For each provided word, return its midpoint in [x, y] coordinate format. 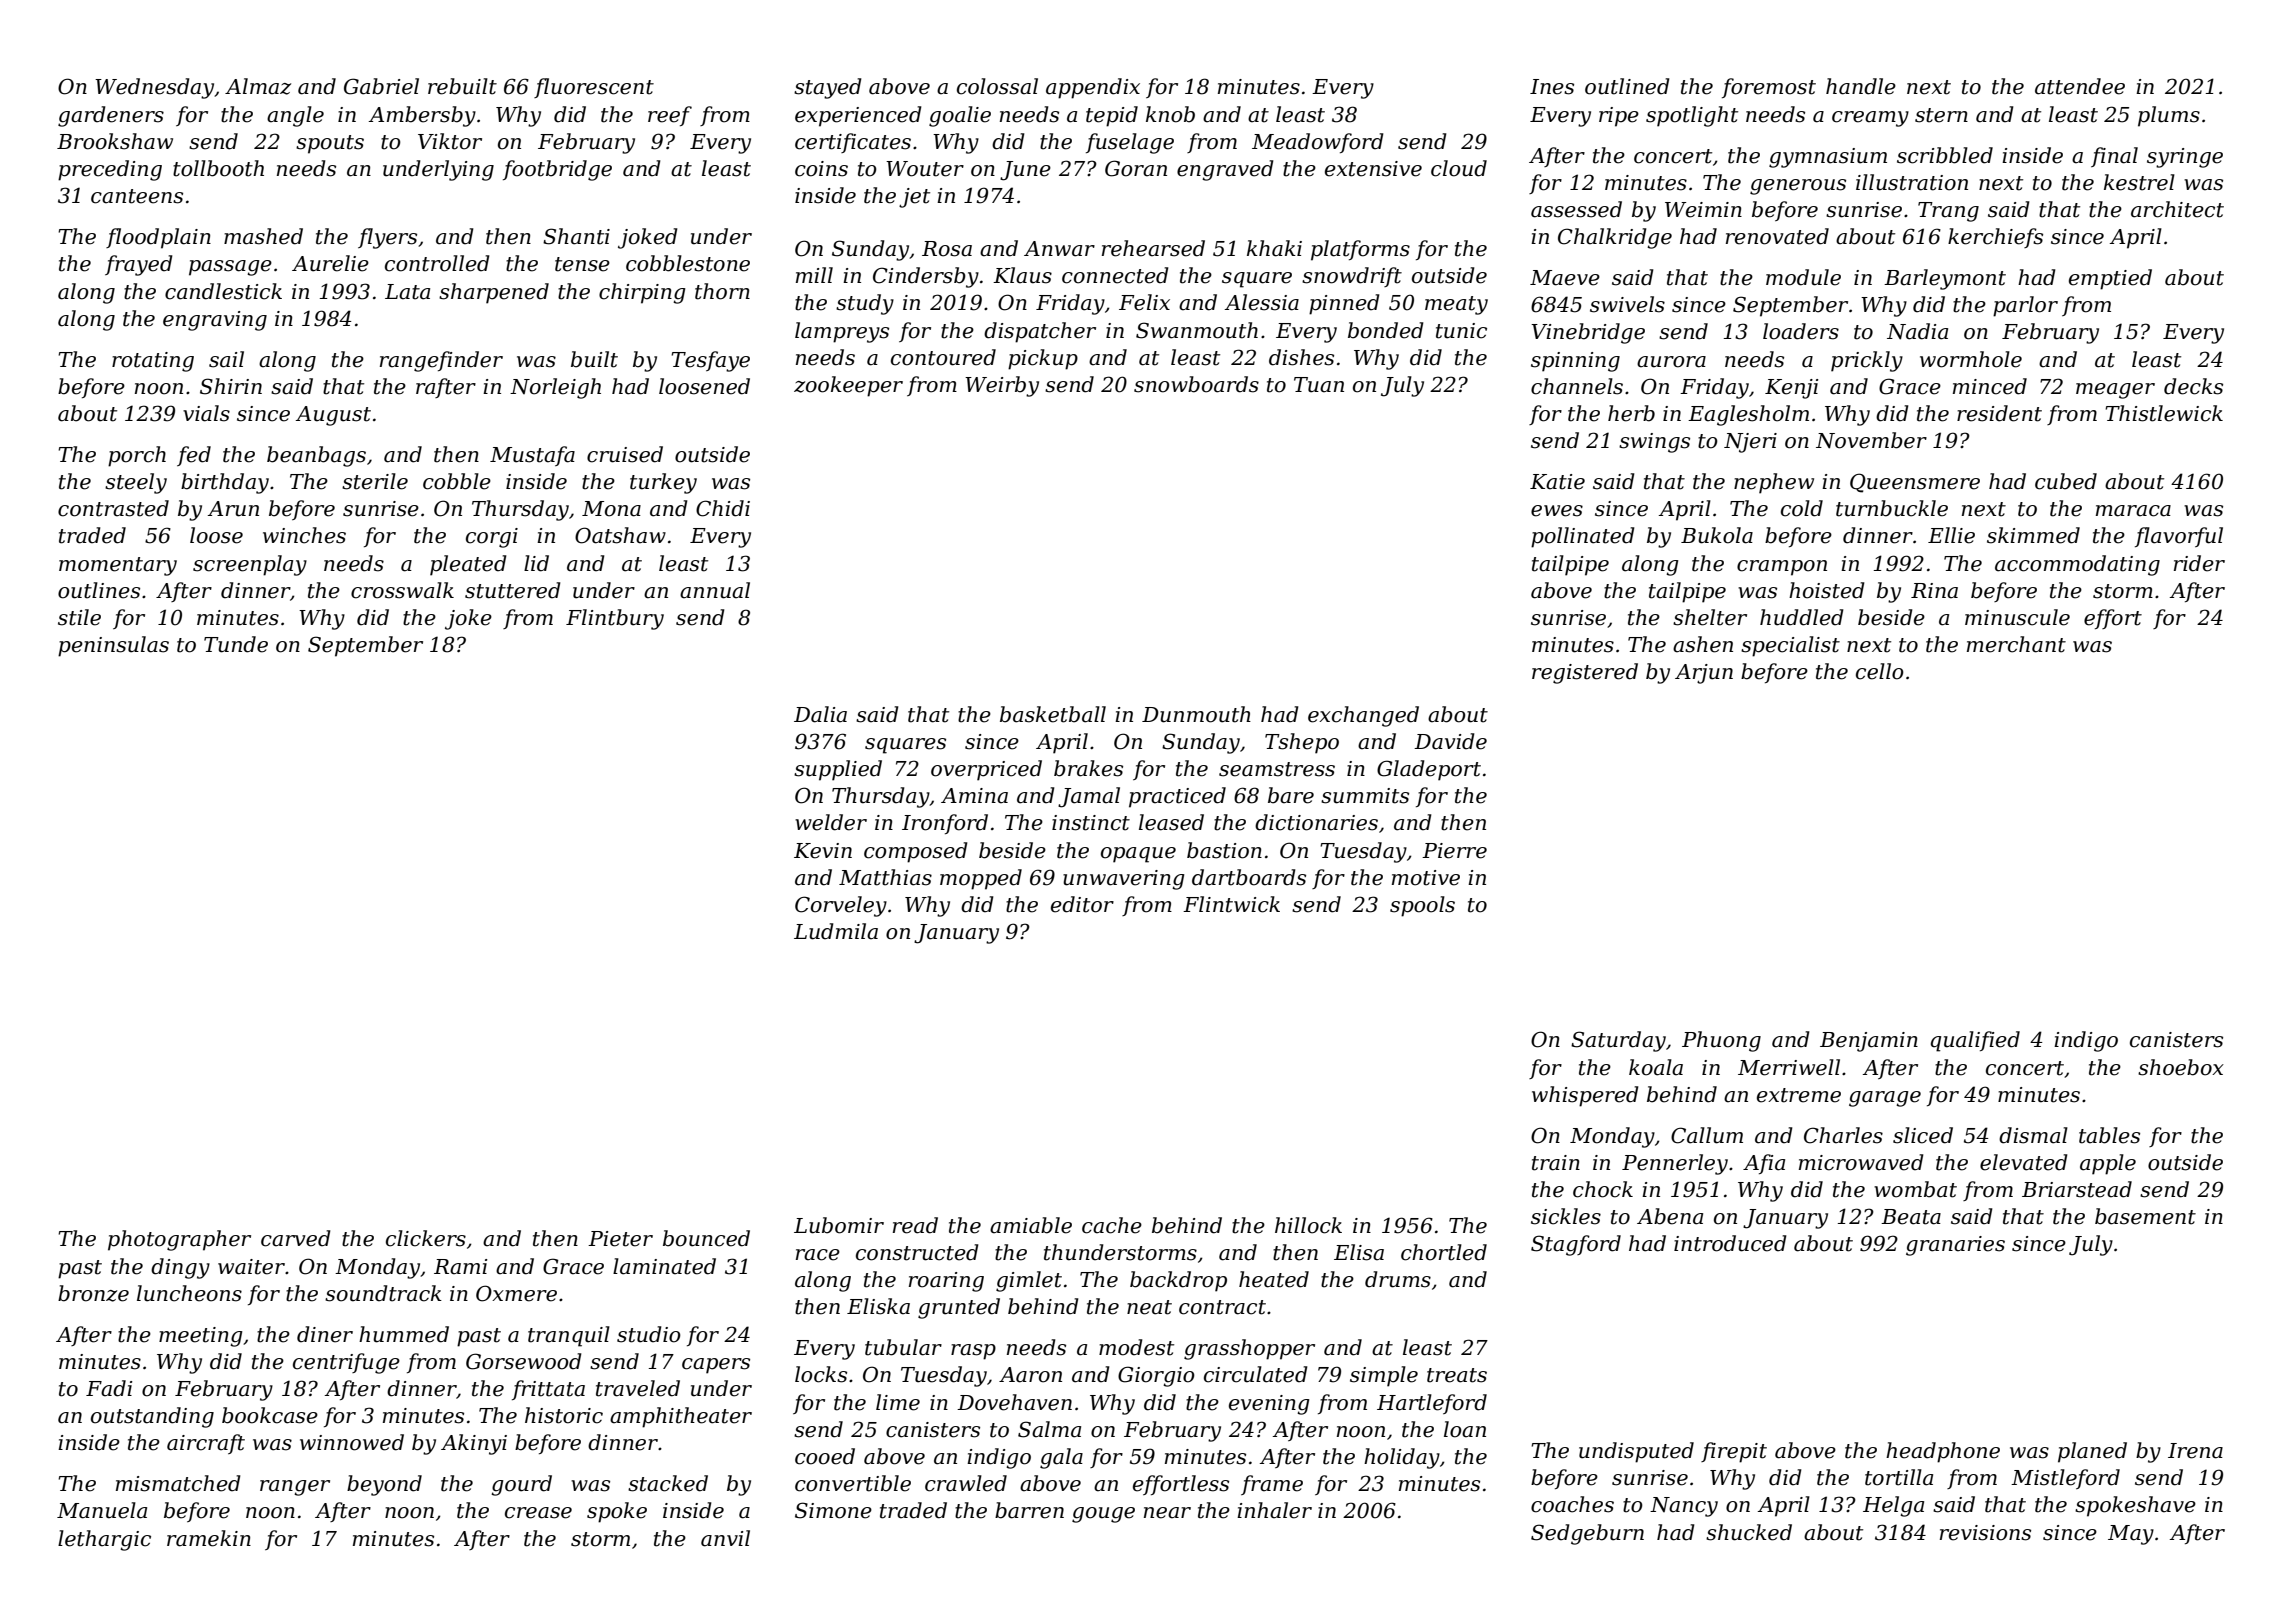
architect [2177, 209]
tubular [903, 1347]
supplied [838, 770]
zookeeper [848, 386]
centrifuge [346, 1363]
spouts [330, 144]
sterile [375, 481]
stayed [827, 88]
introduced [1730, 1243]
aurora [1671, 362]
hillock [1308, 1225]
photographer [179, 1240]
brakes [1088, 768]
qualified [1975, 1041]
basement [2145, 1216]
